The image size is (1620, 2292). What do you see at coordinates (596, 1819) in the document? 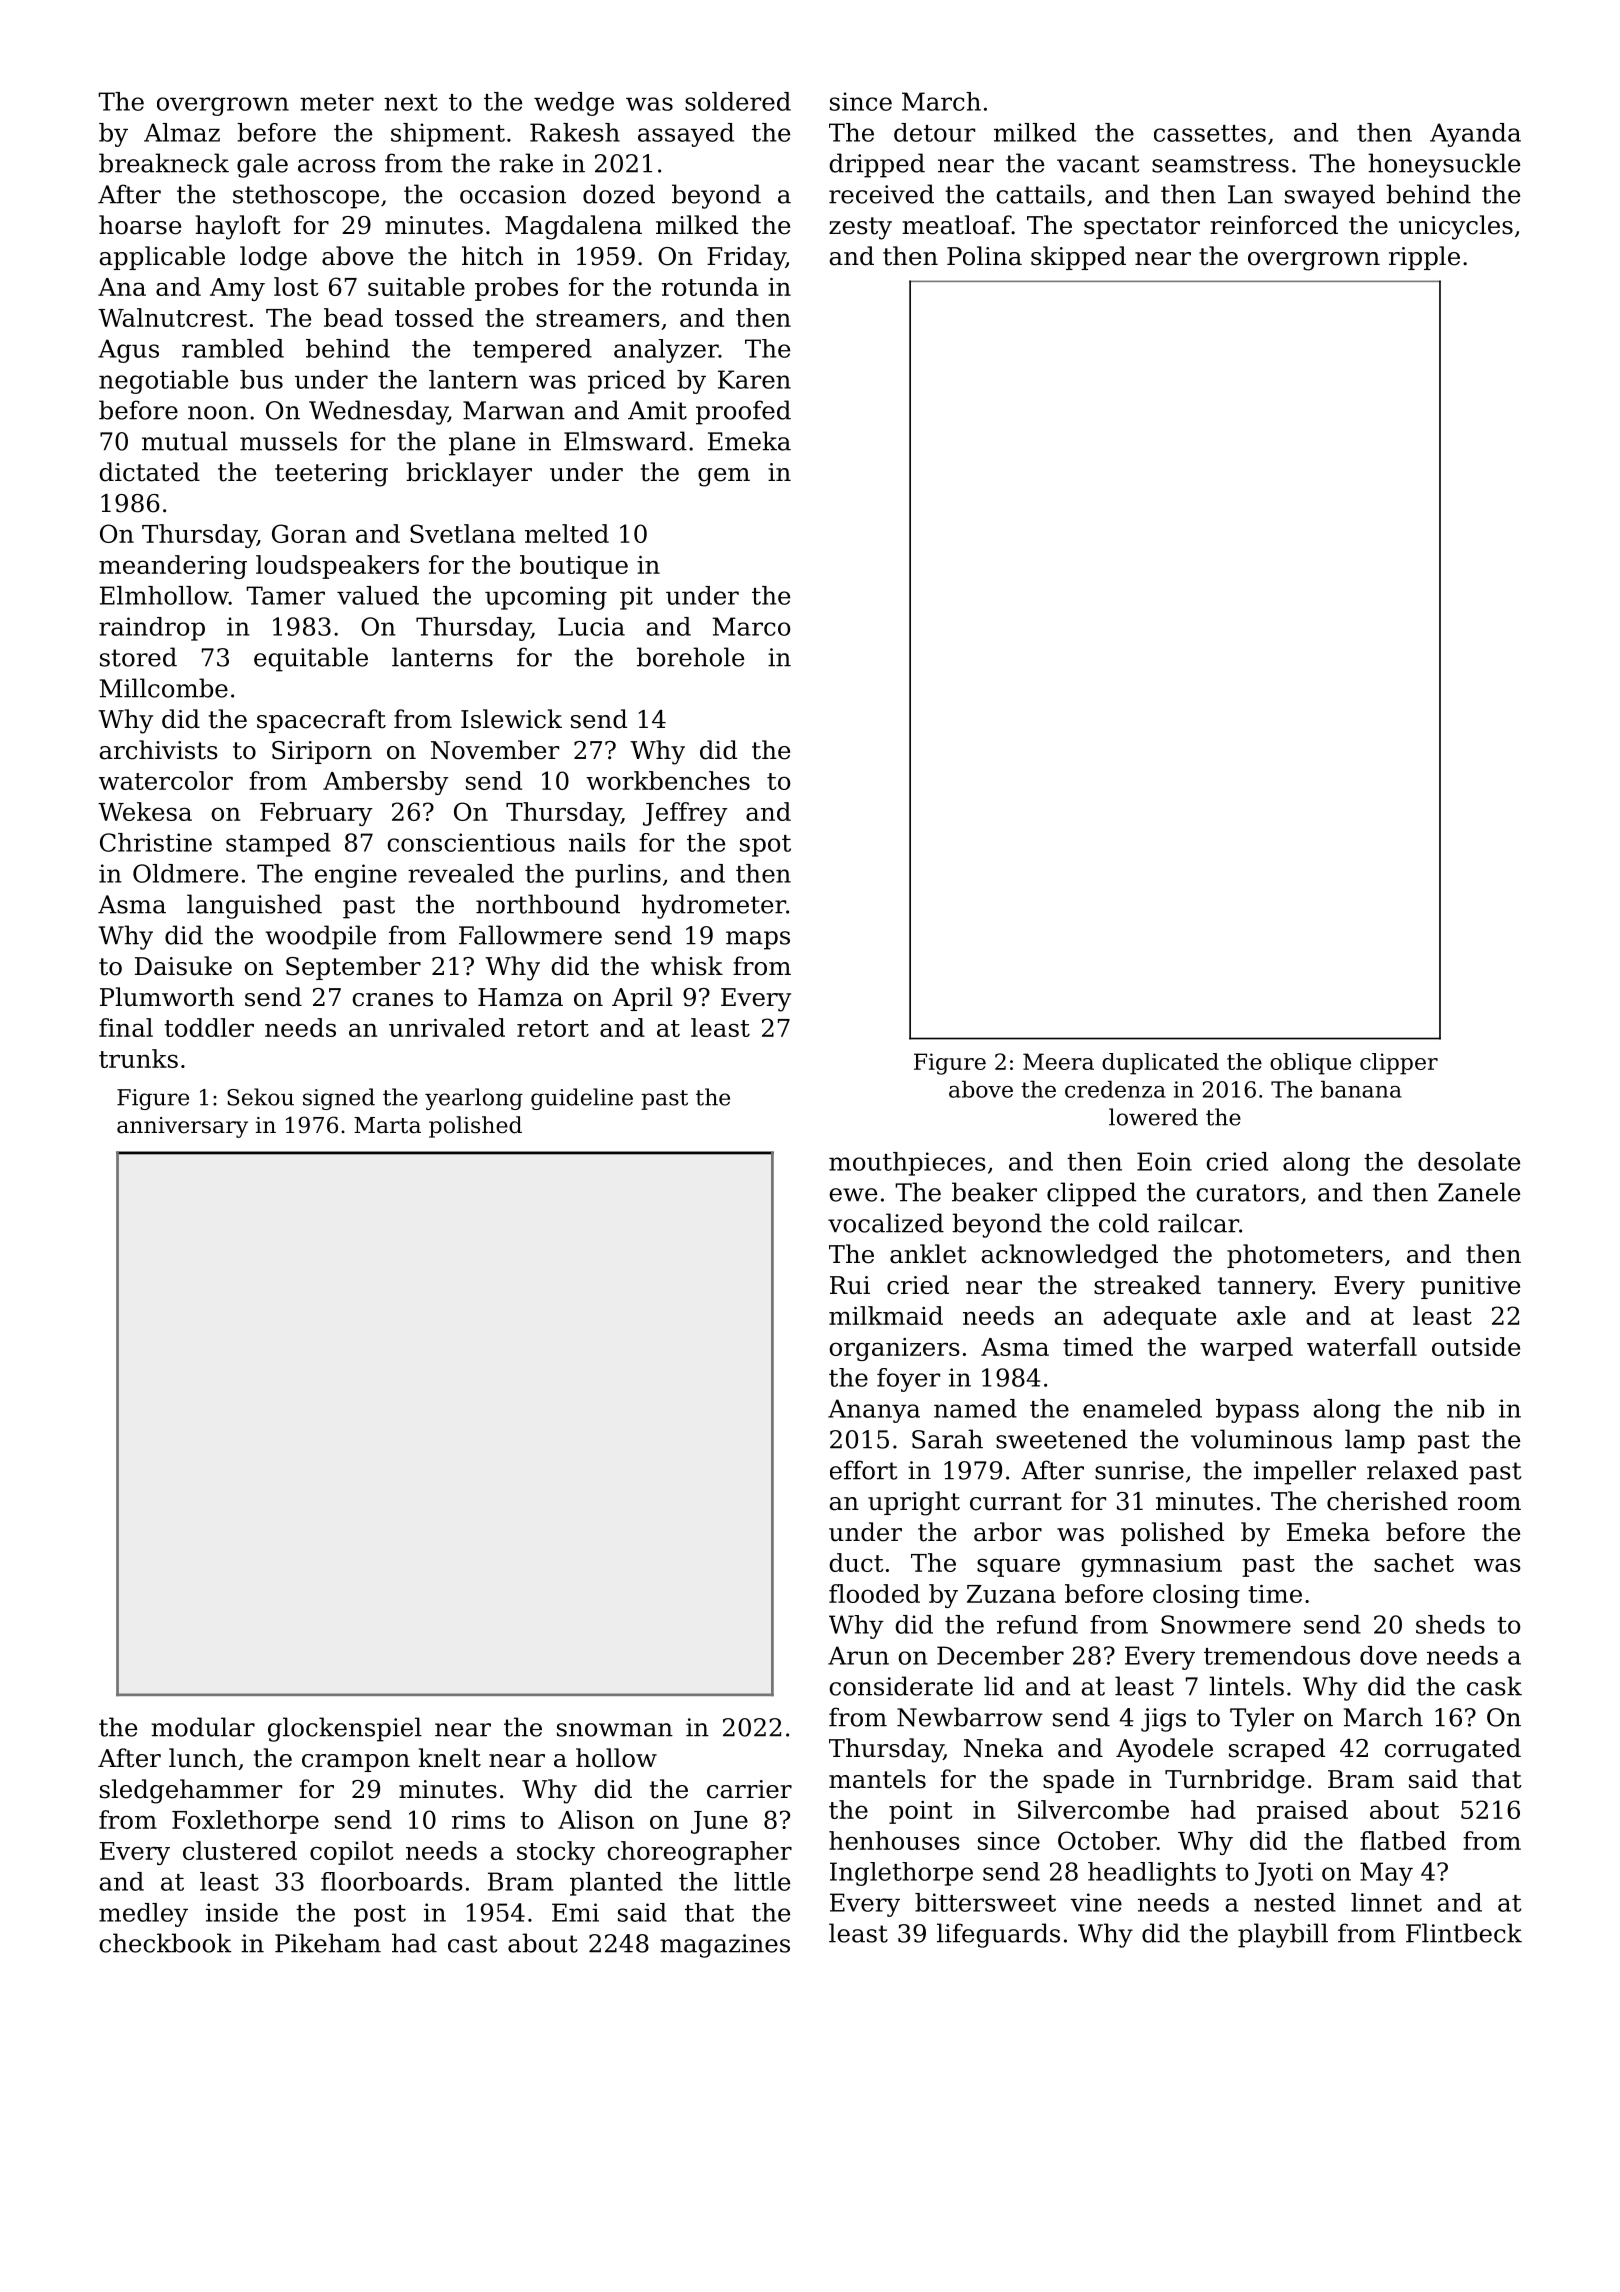
I see `Alison` at bounding box center [596, 1819].
